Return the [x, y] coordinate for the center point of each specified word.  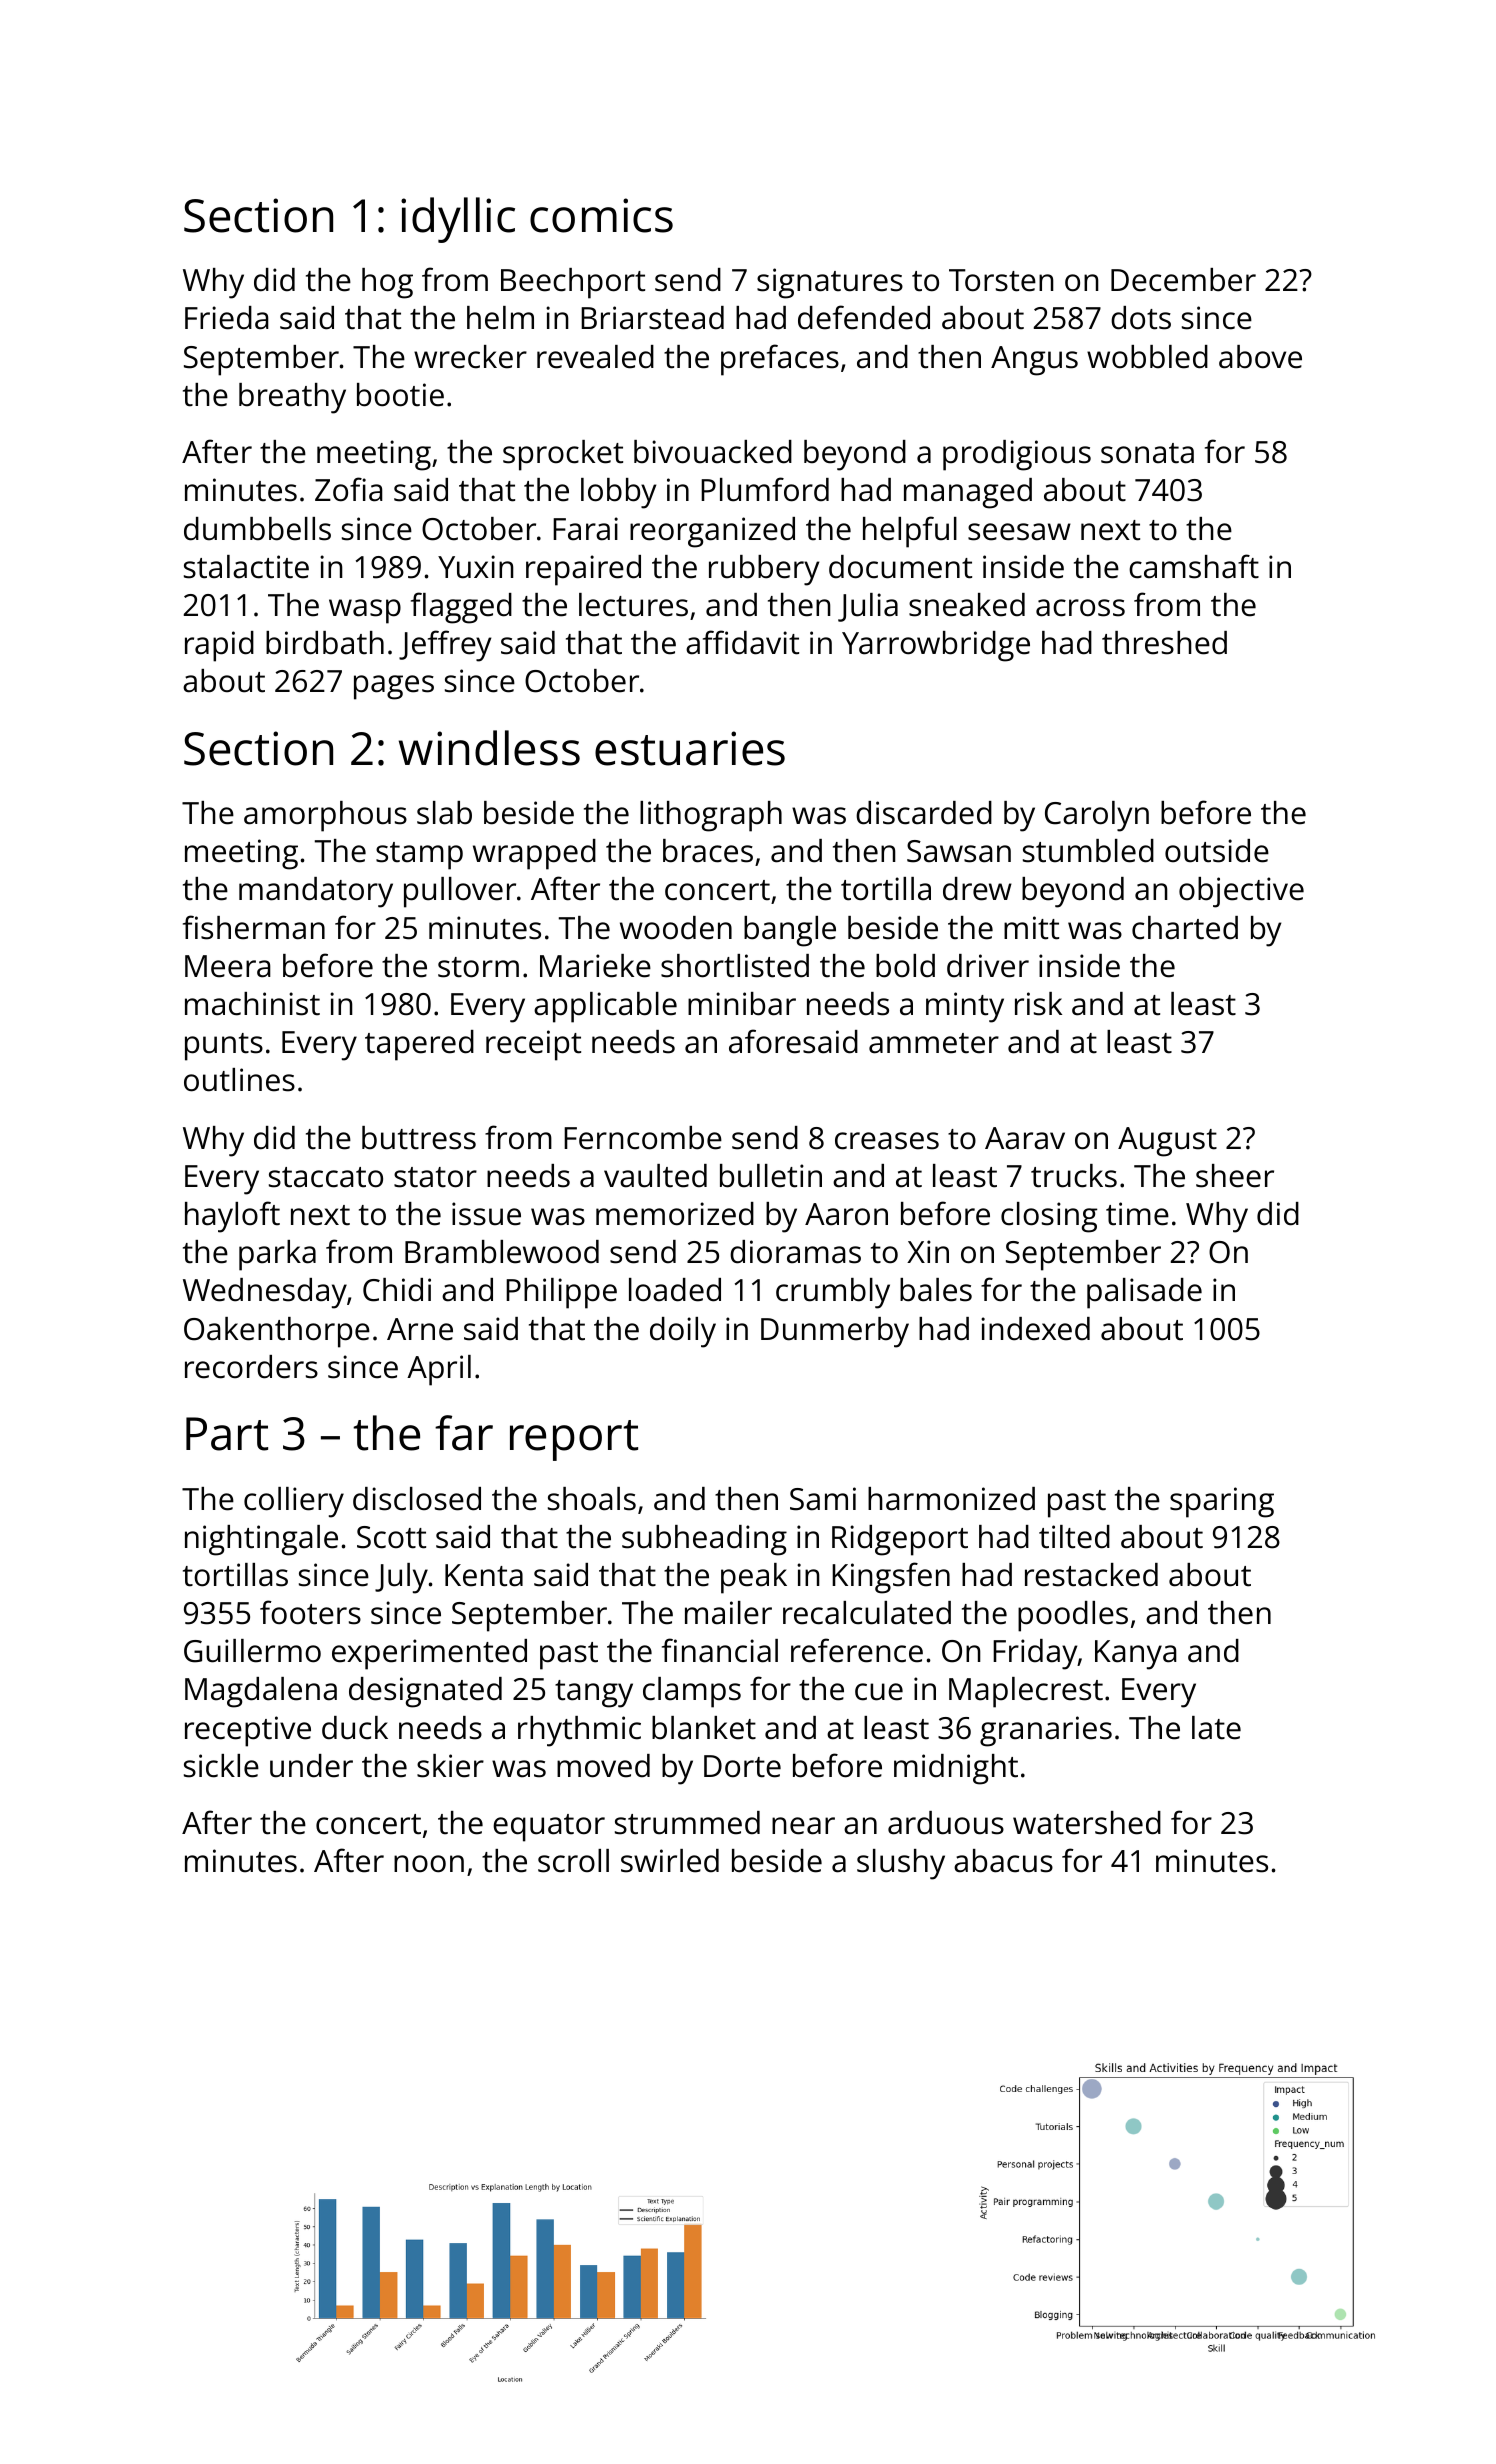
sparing [1222, 1502]
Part [227, 1434]
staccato [326, 1177]
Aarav [1025, 1138]
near [803, 1826]
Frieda [227, 318]
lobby [618, 493]
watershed [1087, 1823]
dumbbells [257, 529]
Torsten [1001, 280]
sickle [221, 1766]
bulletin [771, 1176]
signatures [830, 283]
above [1260, 357]
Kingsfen [891, 1578]
